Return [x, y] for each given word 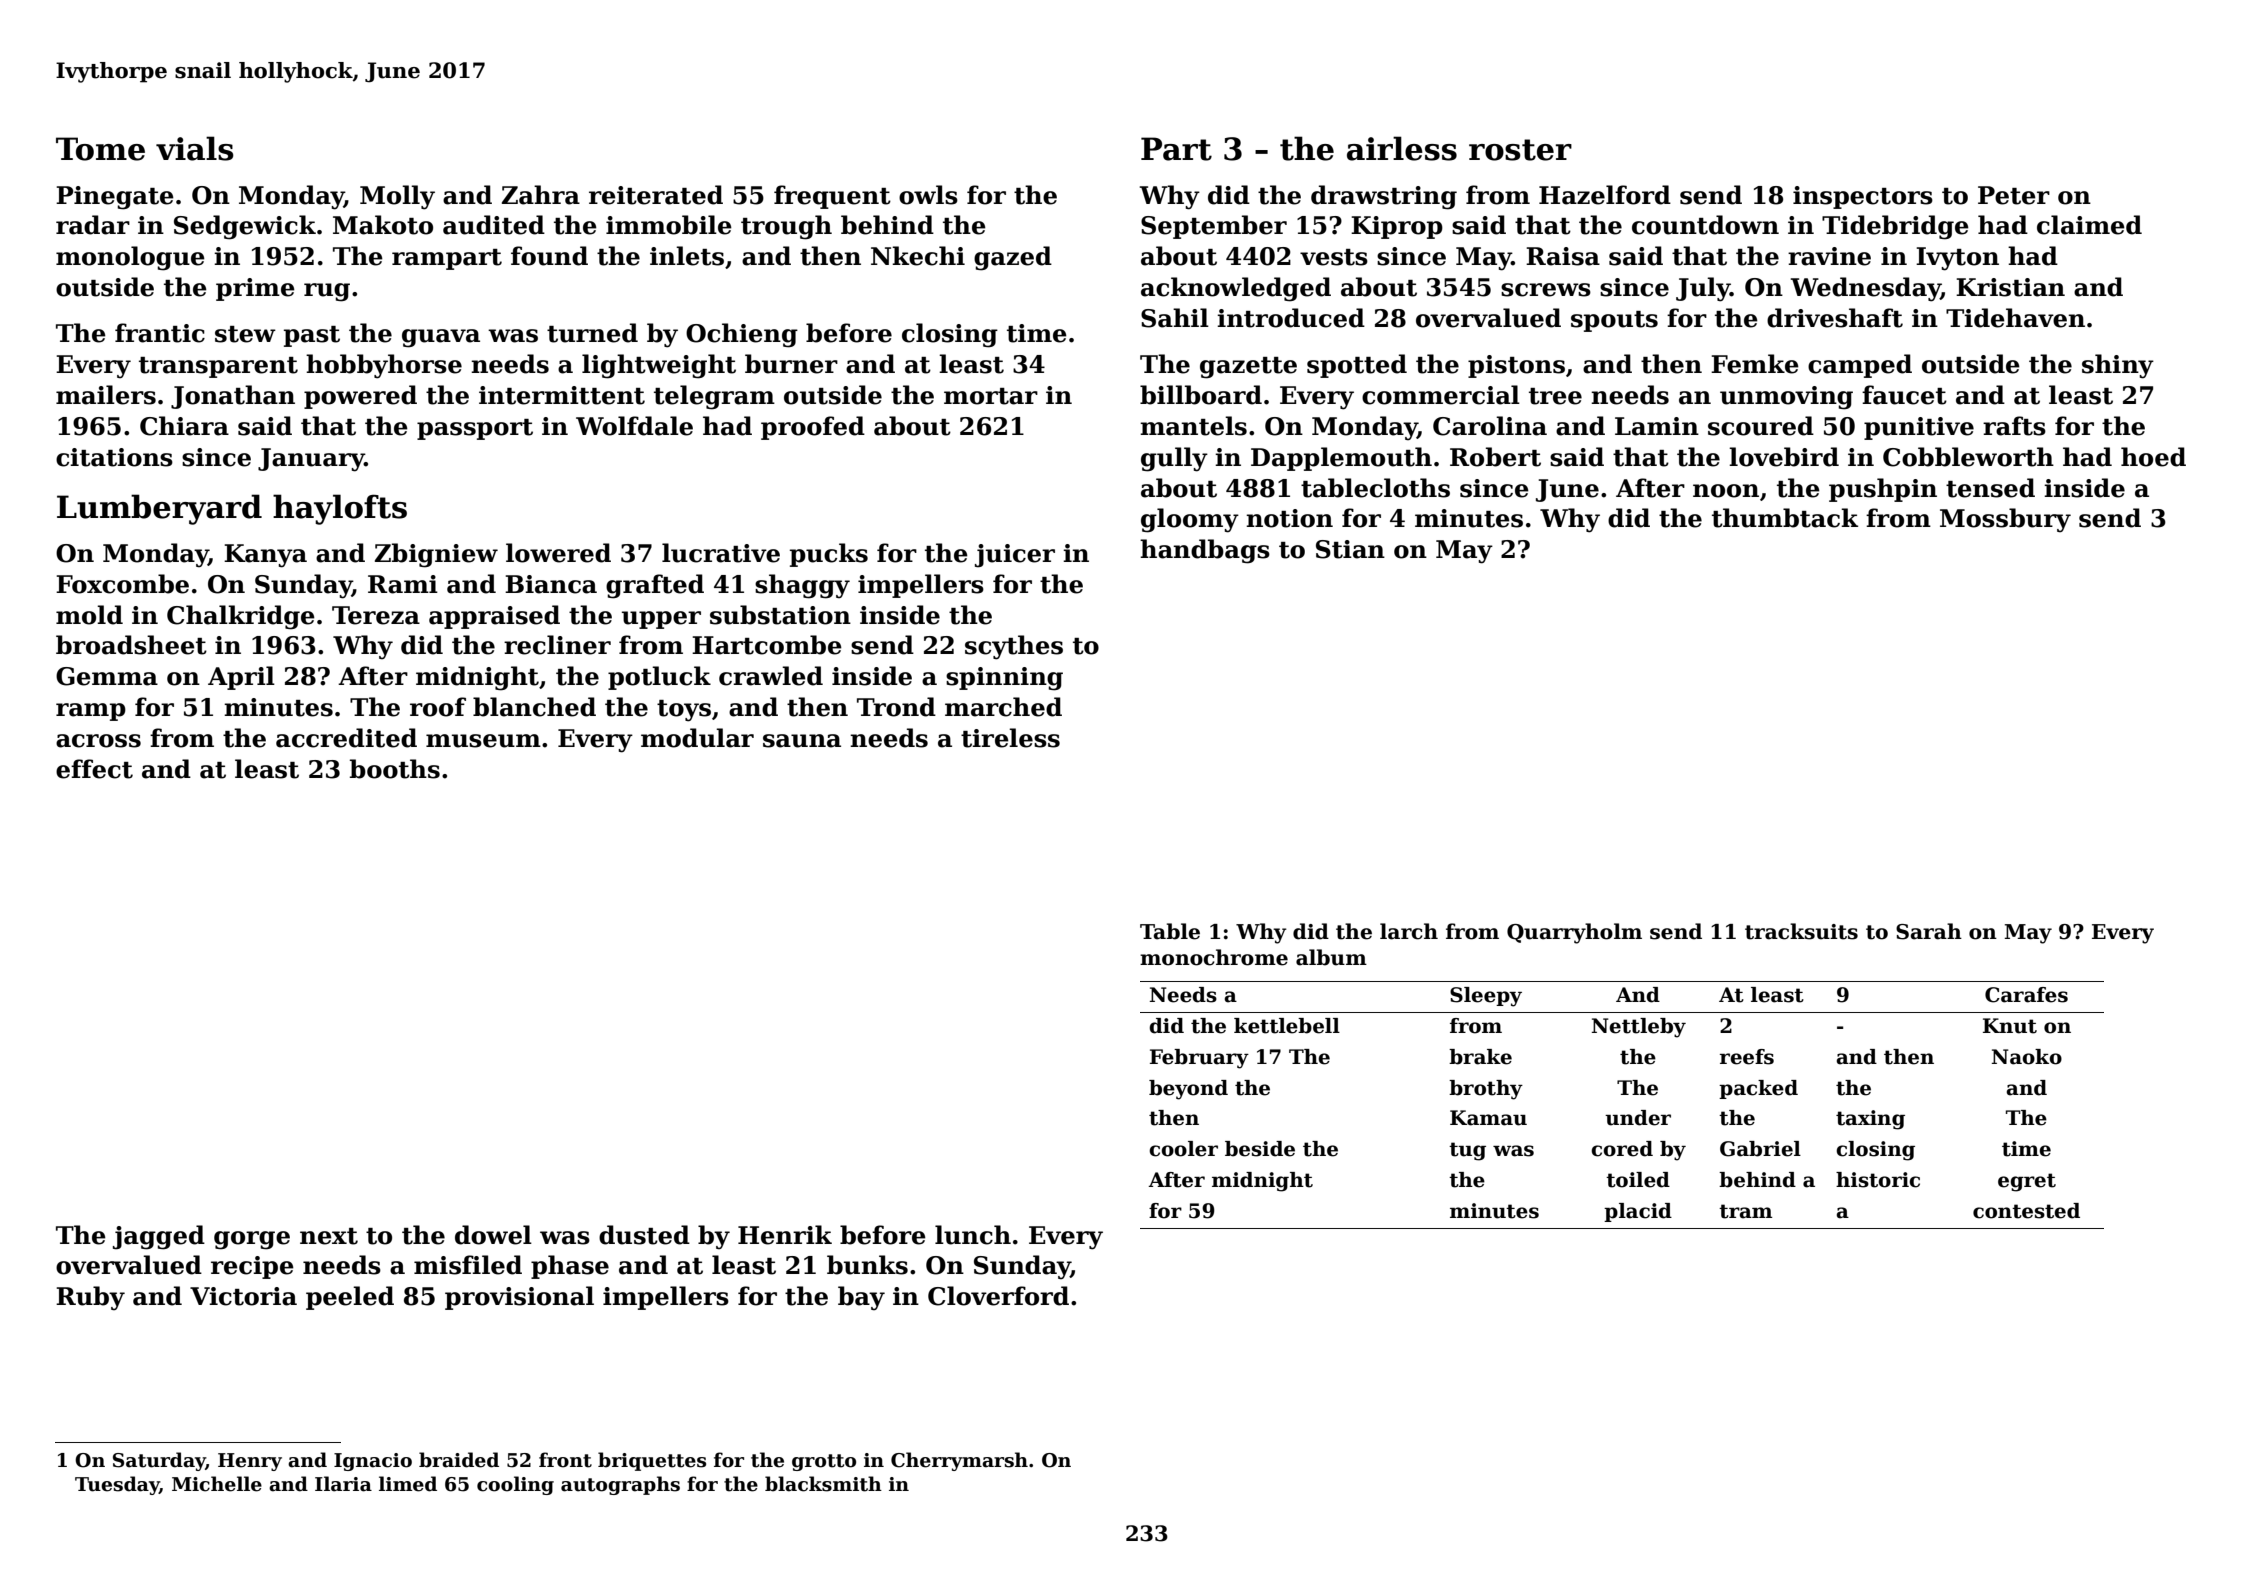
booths [395, 769]
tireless [1010, 738]
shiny [2118, 366]
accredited [346, 738]
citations [114, 457]
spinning [1004, 679]
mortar [991, 396]
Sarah [1929, 931]
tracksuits [1801, 931]
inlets [687, 256]
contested [2026, 1211]
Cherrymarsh [959, 1461]
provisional [519, 1298]
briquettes [652, 1461]
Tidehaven [2015, 318]
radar [93, 225]
